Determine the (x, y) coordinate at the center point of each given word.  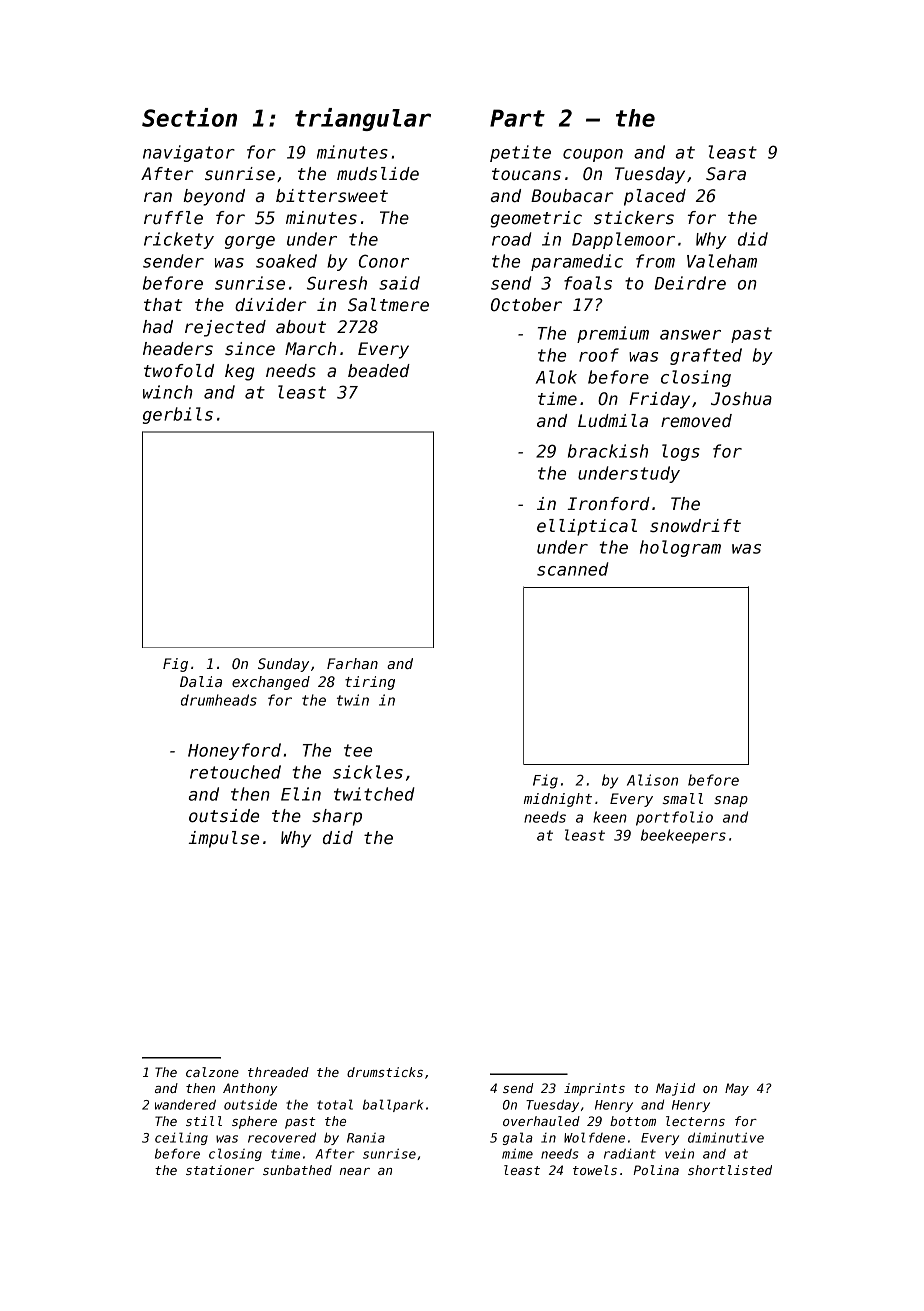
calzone (212, 1072)
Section (189, 117)
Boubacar (572, 196)
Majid (675, 1089)
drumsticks (385, 1072)
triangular (363, 119)
